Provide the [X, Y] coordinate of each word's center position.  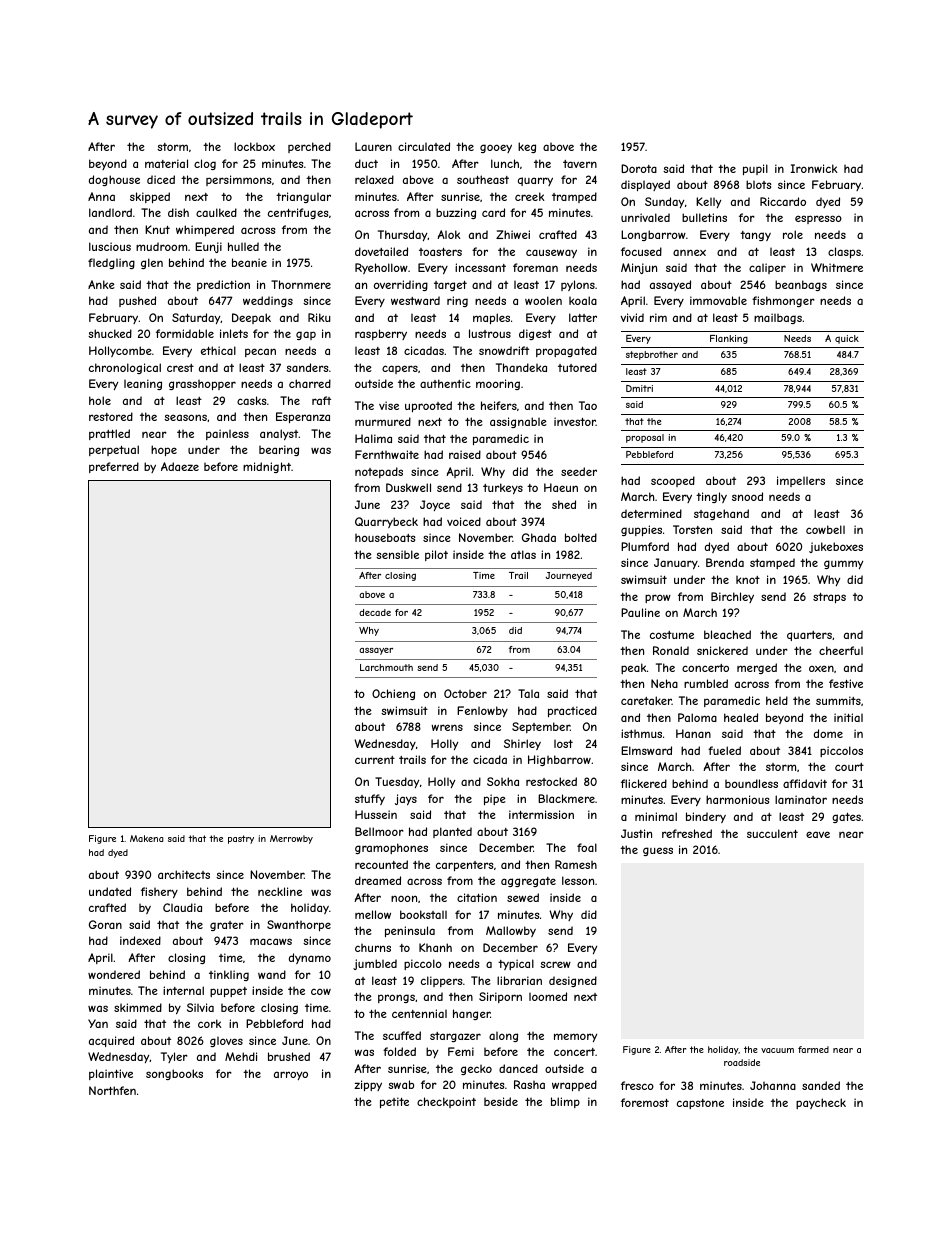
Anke [101, 284]
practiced [572, 711]
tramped [574, 197]
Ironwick [814, 168]
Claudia [182, 907]
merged [757, 668]
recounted [381, 864]
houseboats [385, 537]
